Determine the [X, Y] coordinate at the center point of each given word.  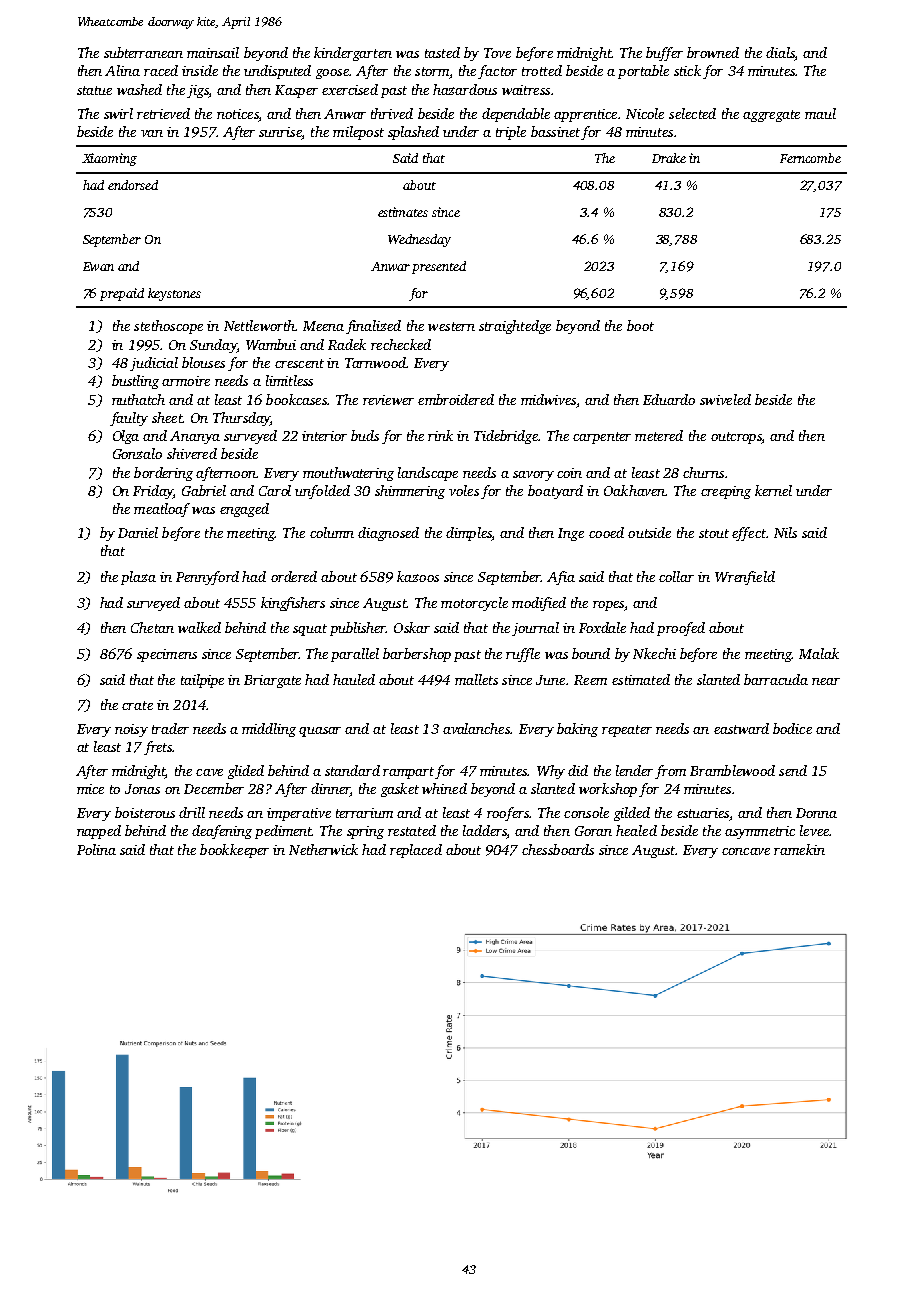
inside [200, 70]
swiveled [725, 399]
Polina [96, 849]
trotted [542, 70]
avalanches [476, 728]
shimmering [410, 492]
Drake [669, 158]
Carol [275, 490]
